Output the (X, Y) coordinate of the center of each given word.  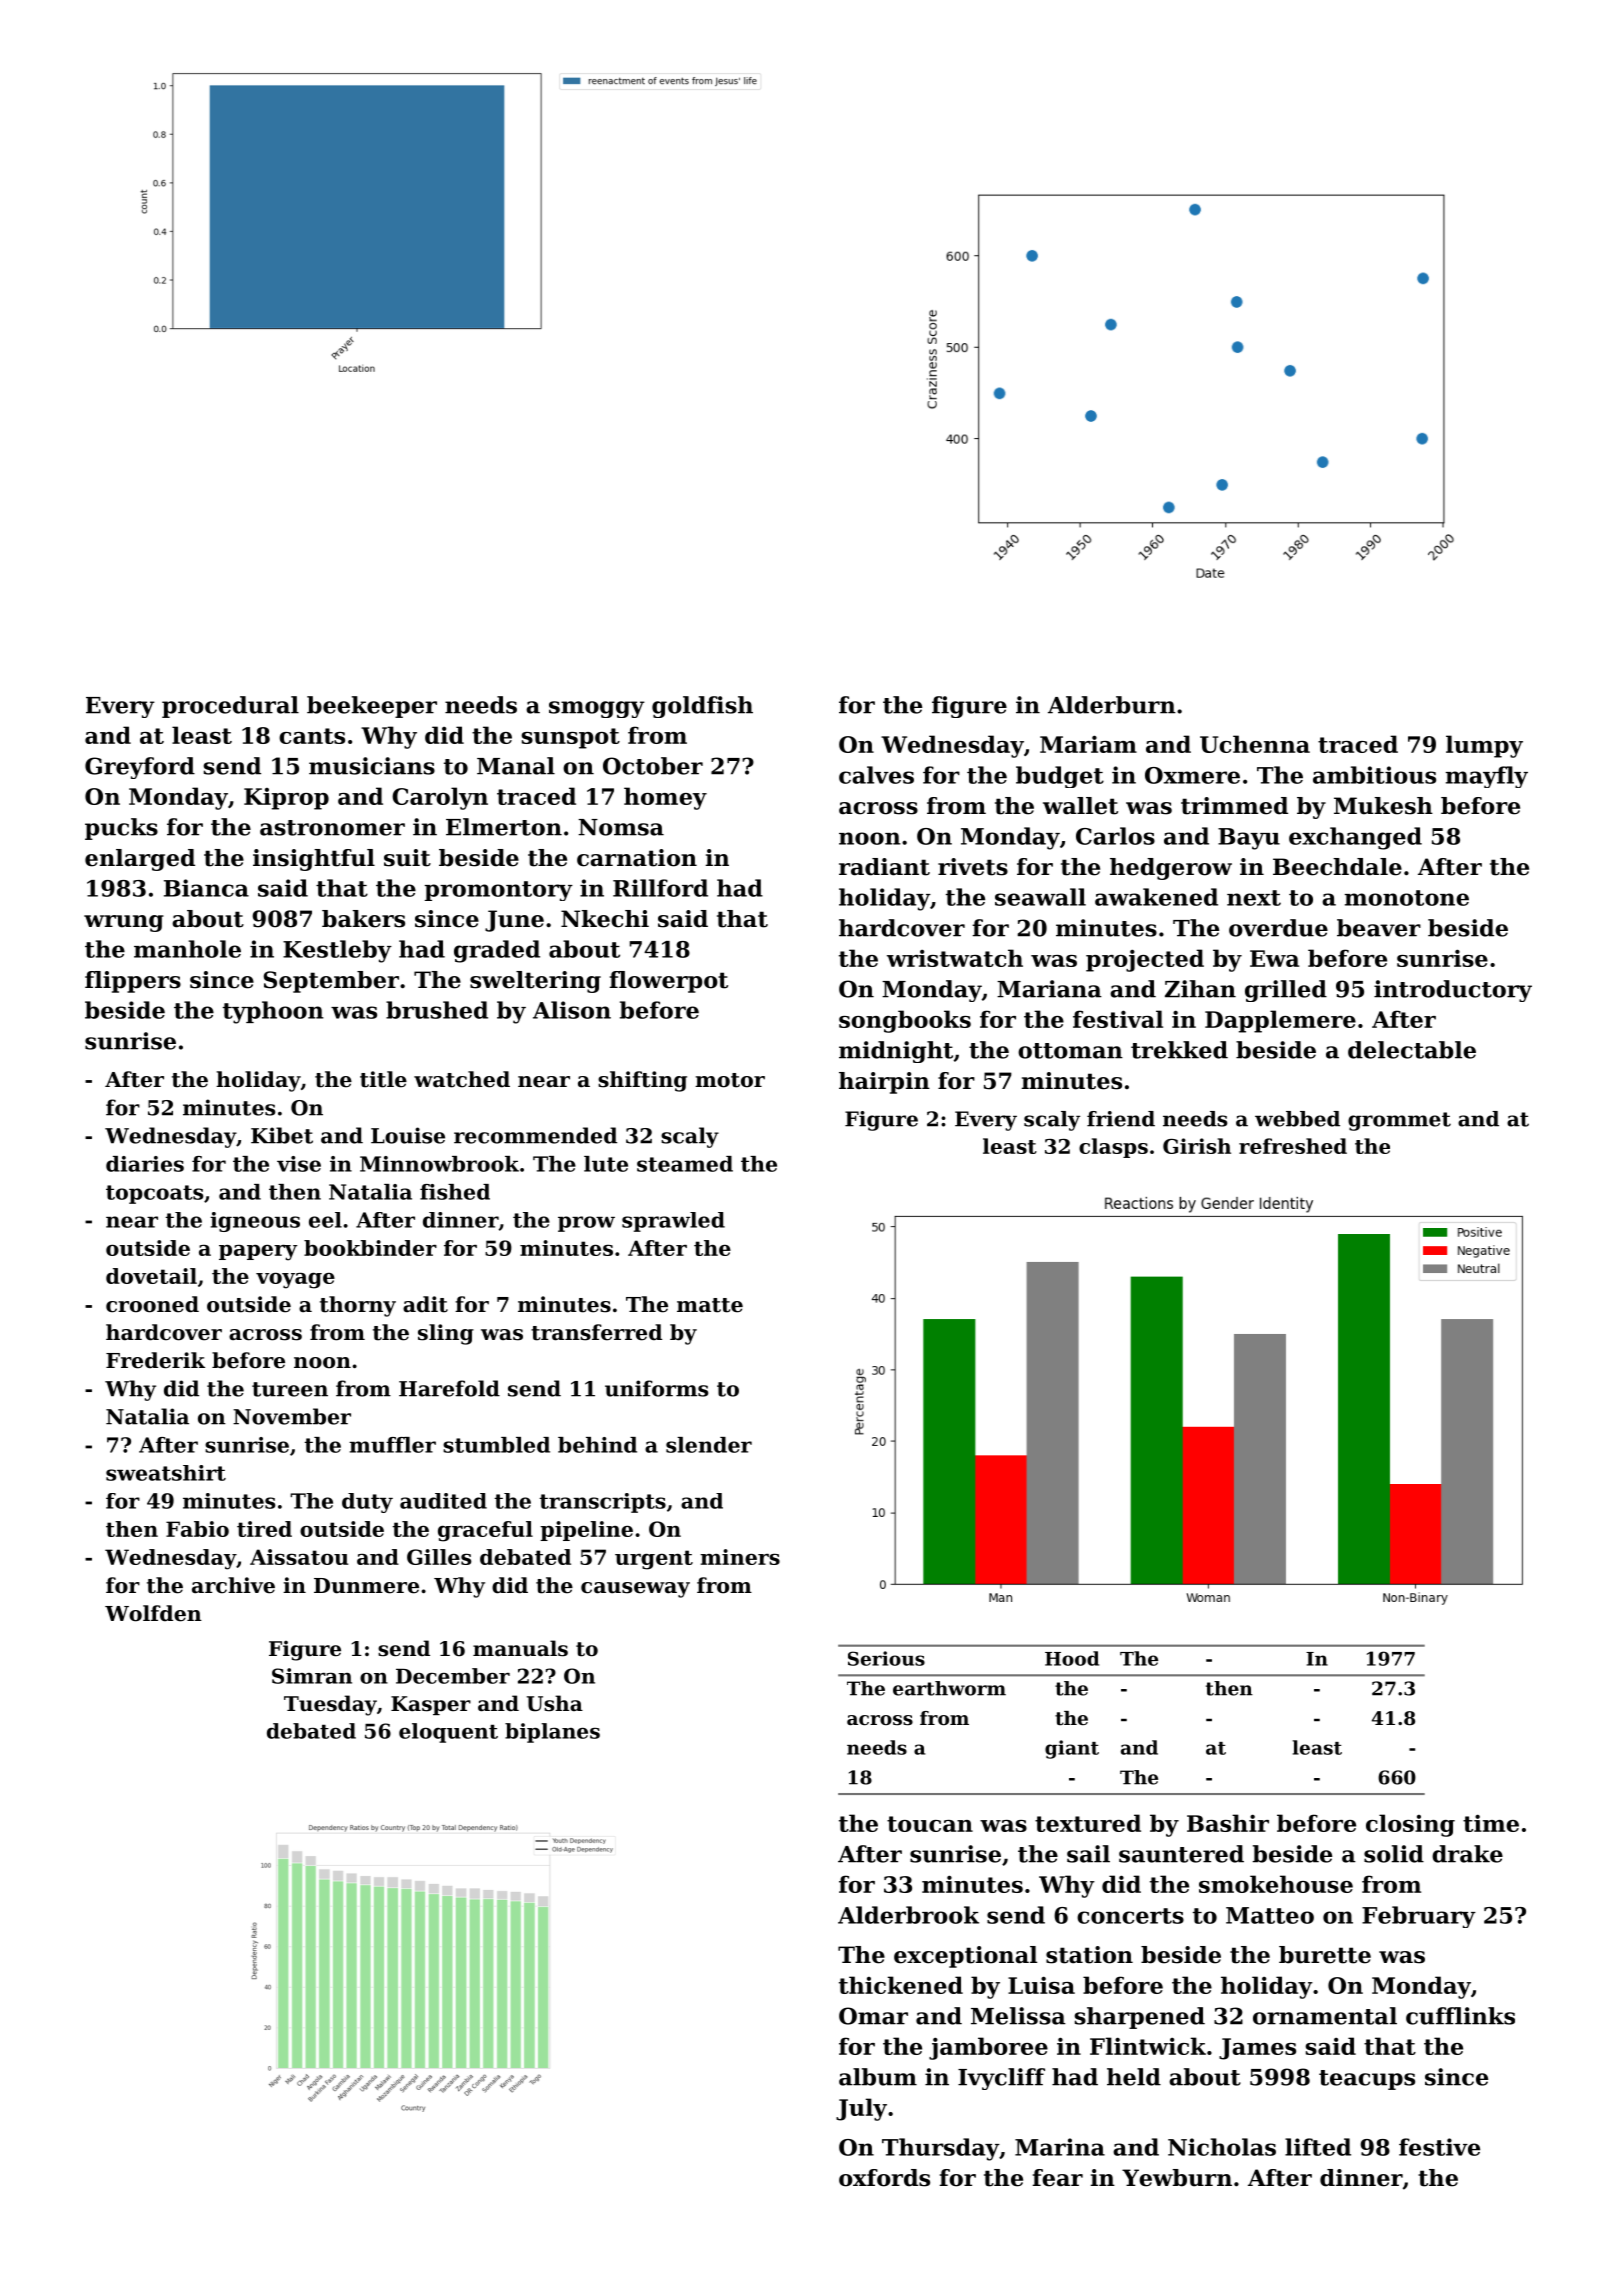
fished (455, 1192)
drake (1467, 1854)
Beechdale (1337, 867)
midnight (896, 1052)
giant (1072, 1749)
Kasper (431, 1705)
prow (586, 1224)
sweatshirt (166, 1473)
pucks (121, 829)
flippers (133, 982)
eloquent (448, 1733)
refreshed (1293, 1146)
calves (876, 775)
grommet (1399, 1121)
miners (740, 1557)
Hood (1072, 1658)
